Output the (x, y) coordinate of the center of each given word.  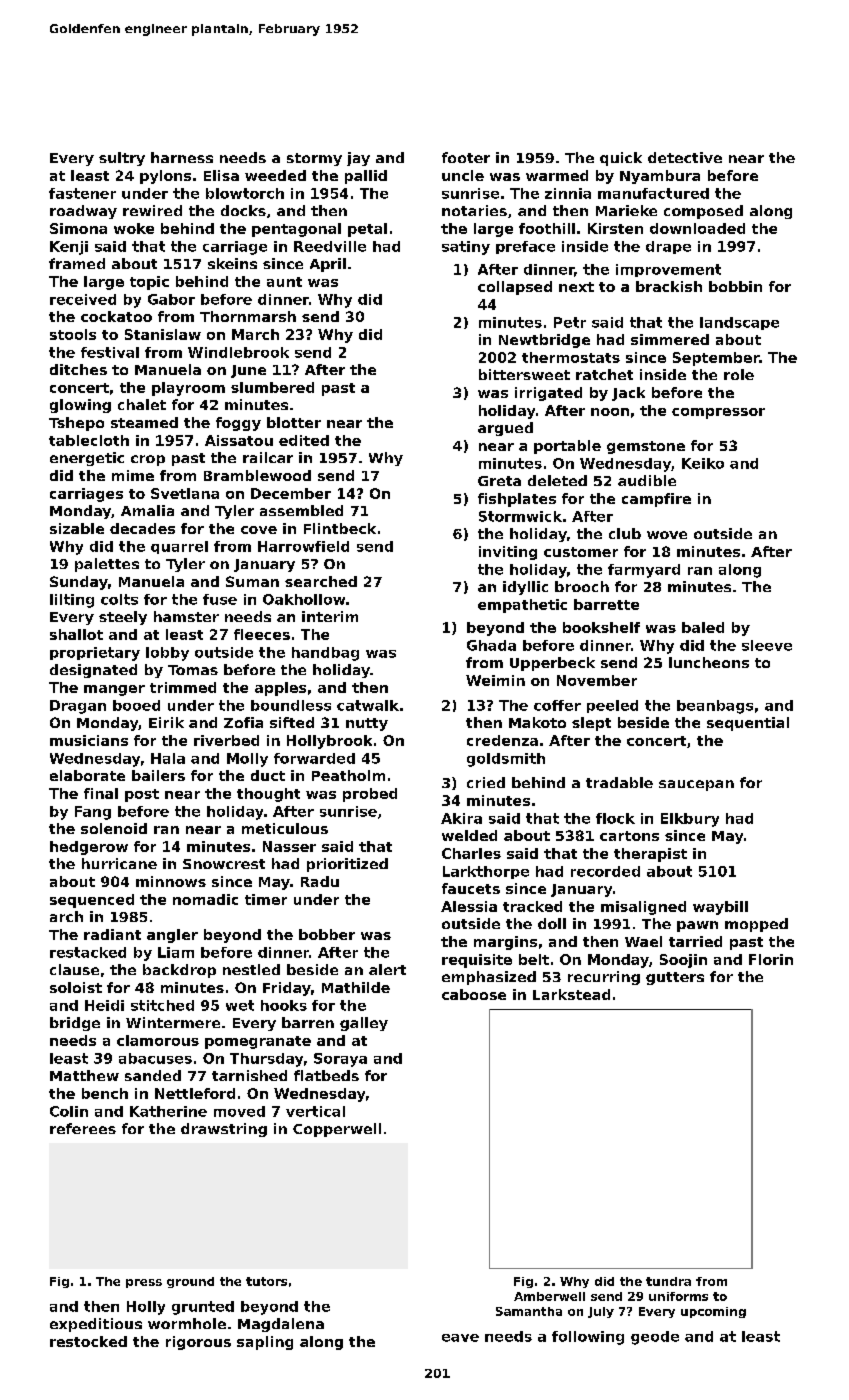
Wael (643, 941)
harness (182, 157)
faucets (471, 888)
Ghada (491, 645)
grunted (203, 1308)
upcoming (713, 1312)
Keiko (703, 463)
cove (259, 530)
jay (358, 159)
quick (621, 159)
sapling (265, 1343)
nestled (251, 969)
